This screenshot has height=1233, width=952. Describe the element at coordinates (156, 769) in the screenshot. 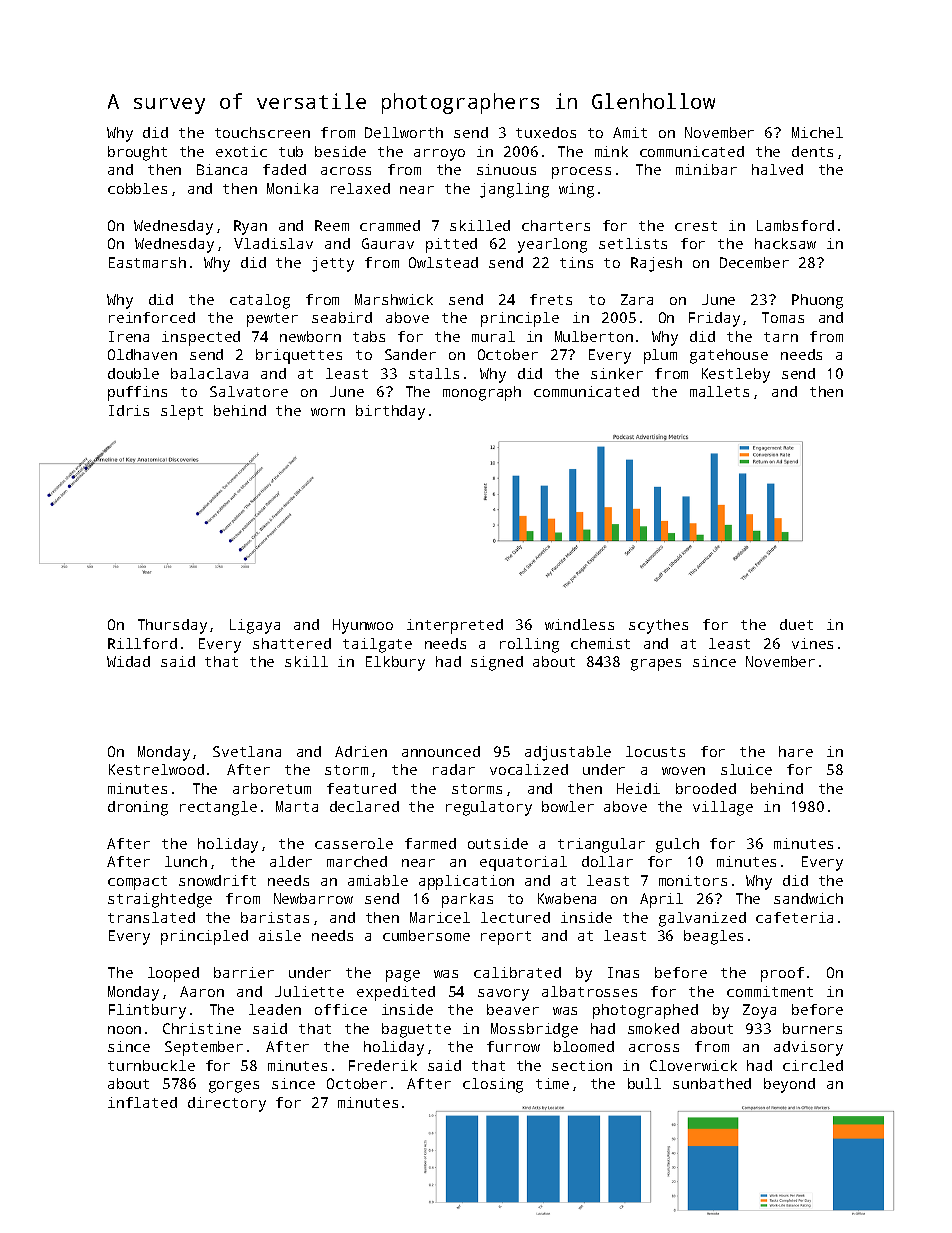

I see `Kestrelwood` at that location.
